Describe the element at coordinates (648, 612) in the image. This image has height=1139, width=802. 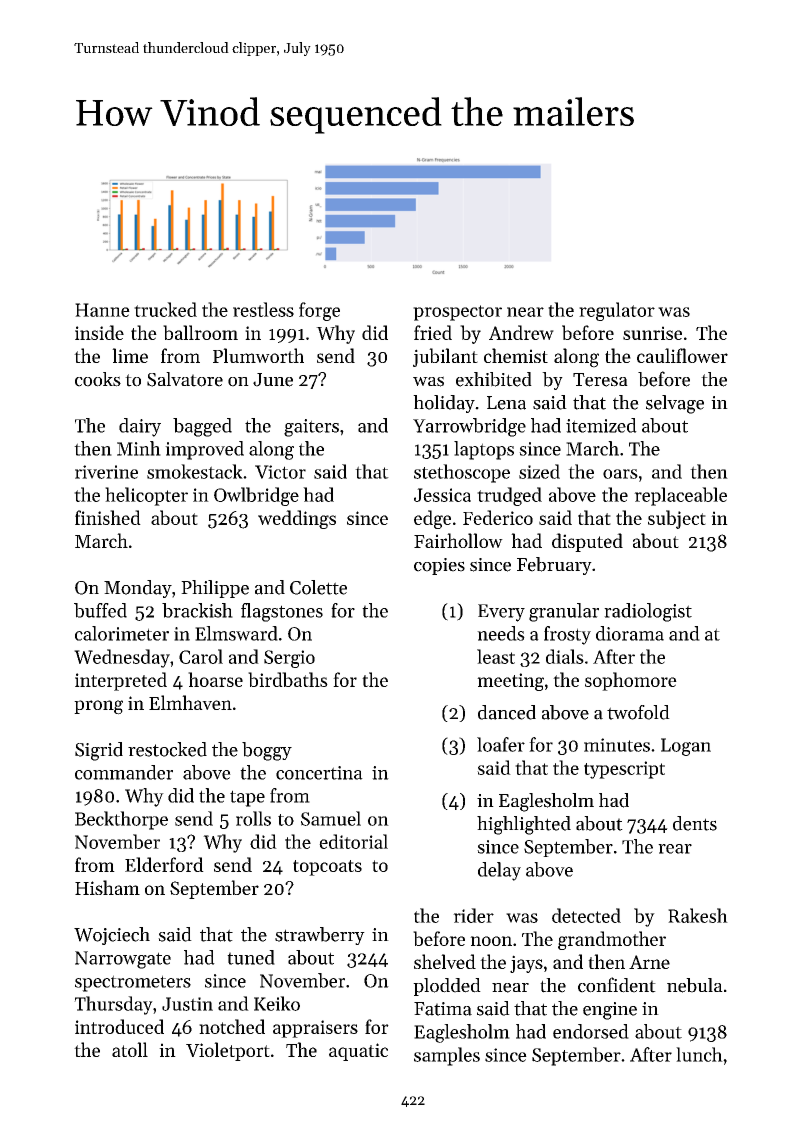
I see `radiologist` at that location.
